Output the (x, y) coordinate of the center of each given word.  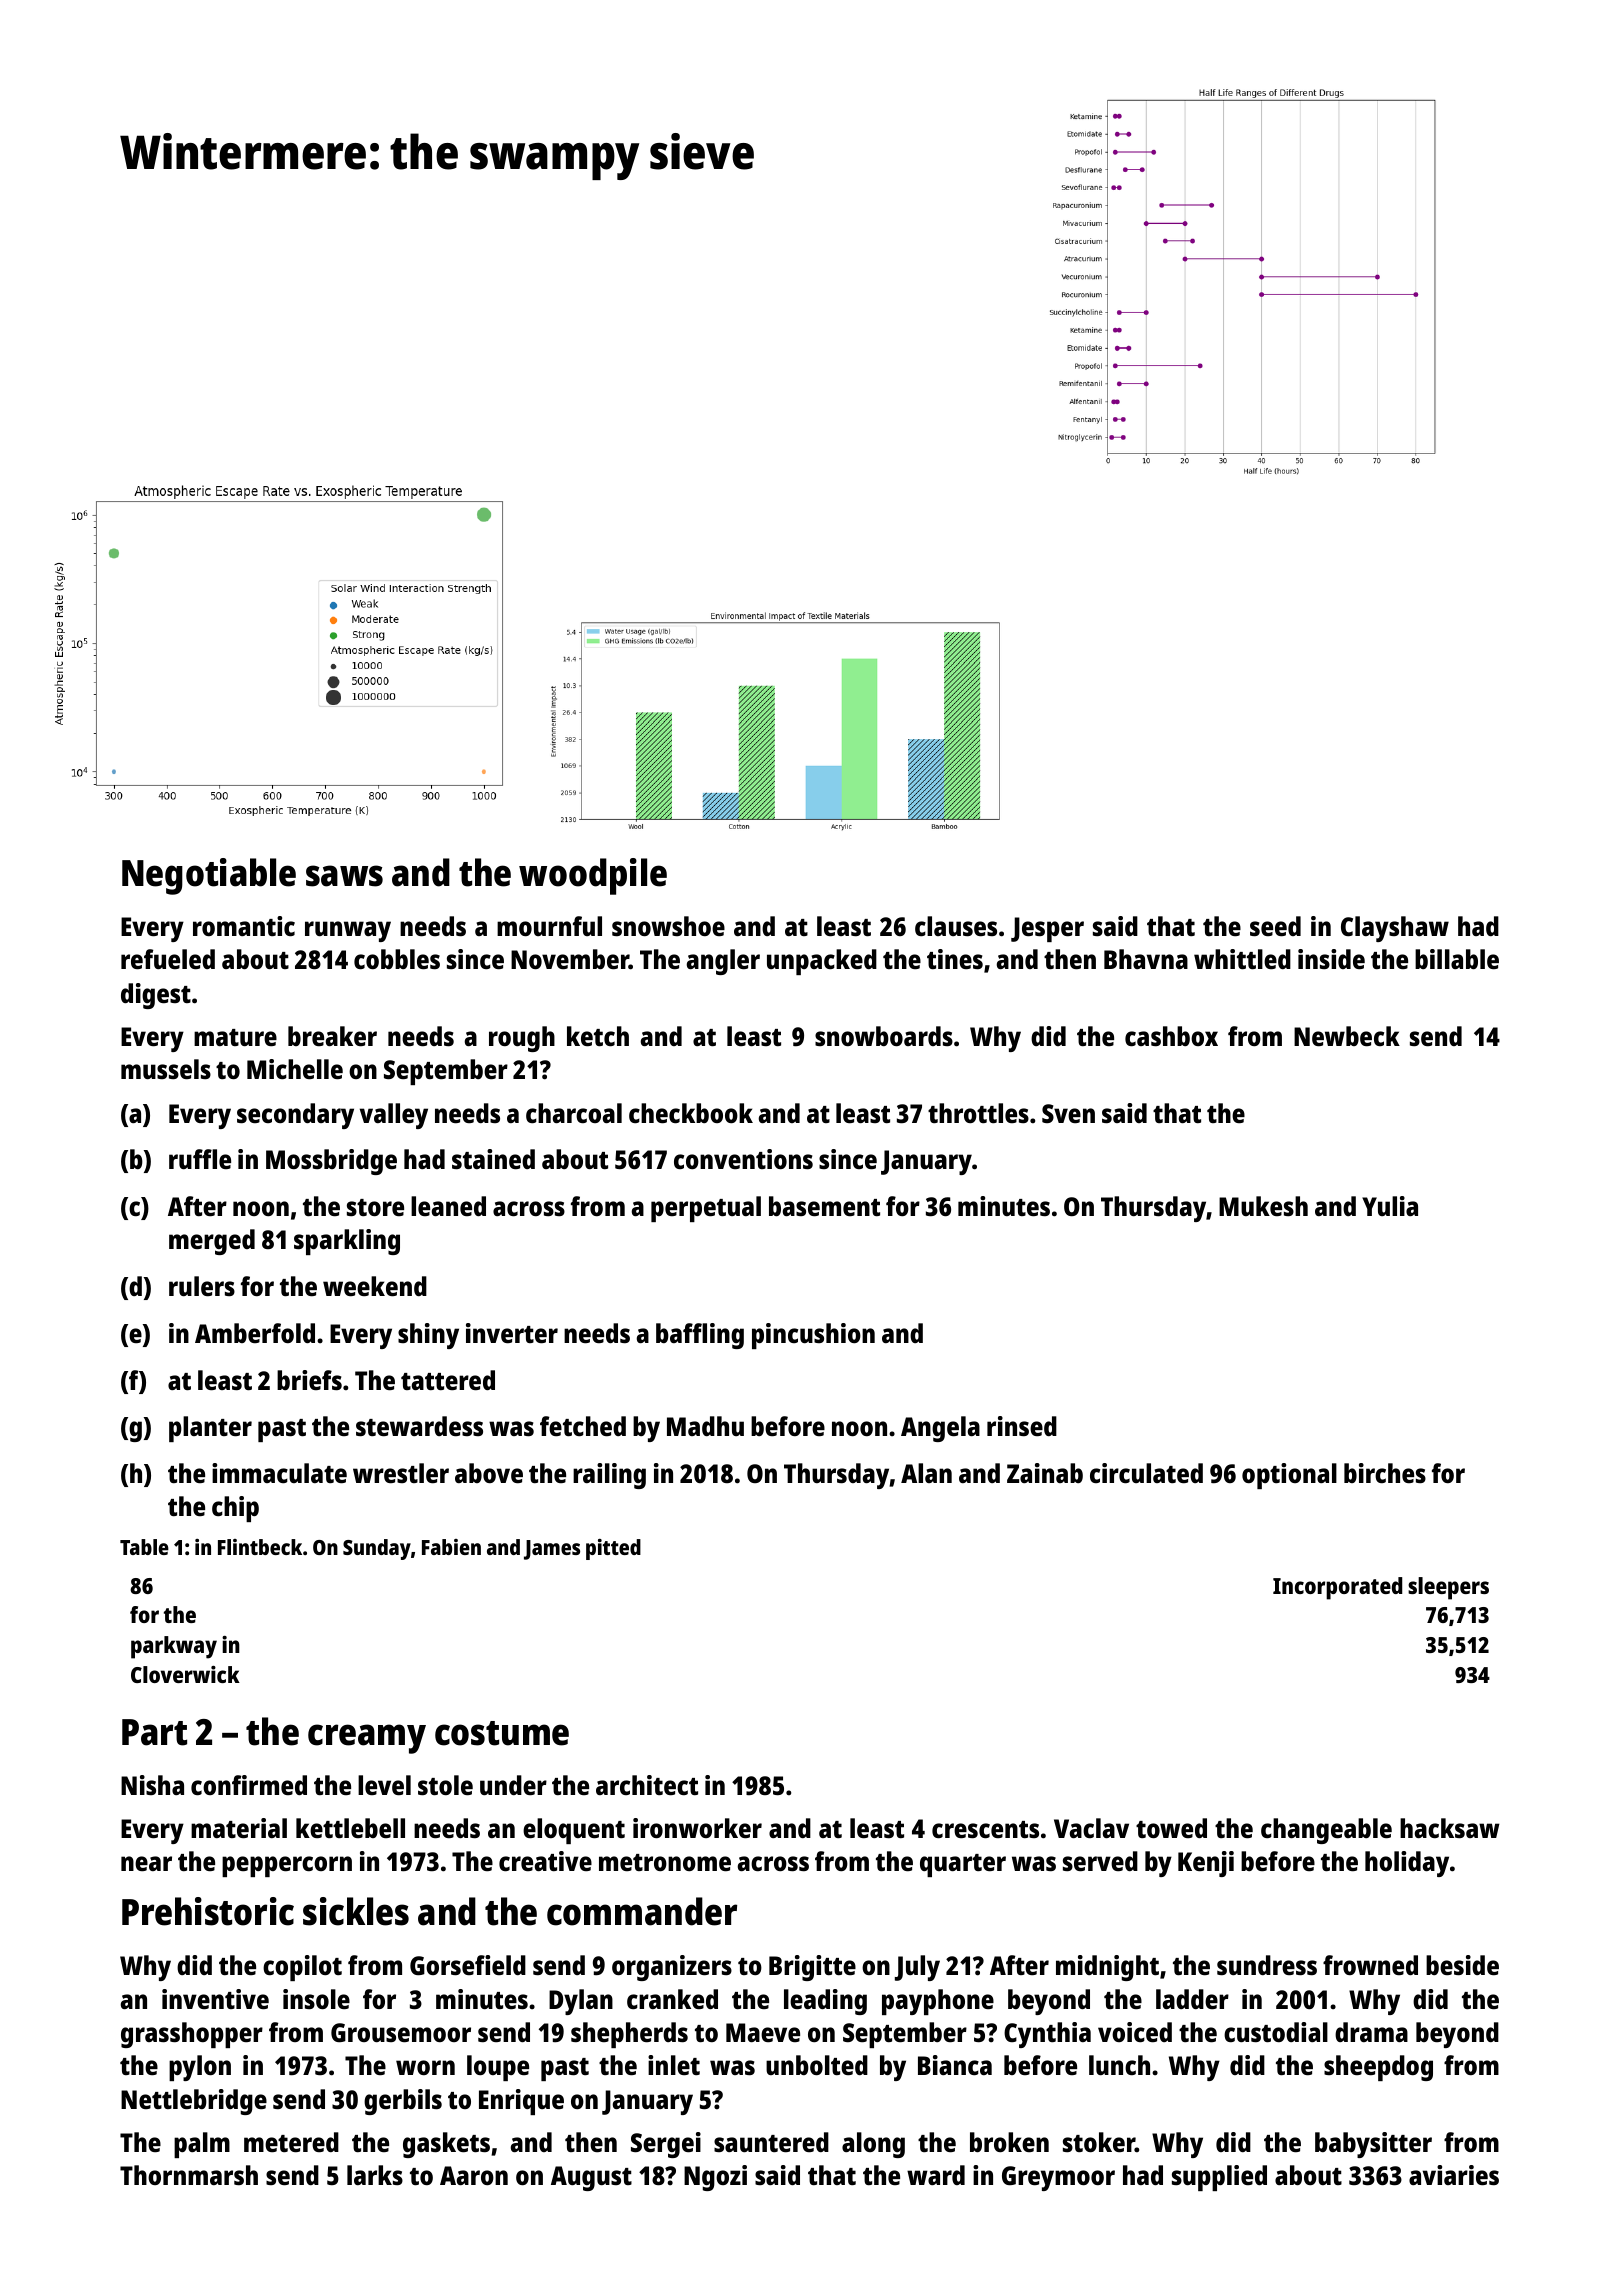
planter (210, 1429)
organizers (672, 1968)
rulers (202, 1286)
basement (824, 1206)
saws (344, 876)
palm (202, 2145)
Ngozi (715, 2178)
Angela (940, 1429)
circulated (1146, 1473)
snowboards (884, 1036)
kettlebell (350, 1828)
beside (1462, 1965)
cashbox (1171, 1036)
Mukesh (1263, 1206)
